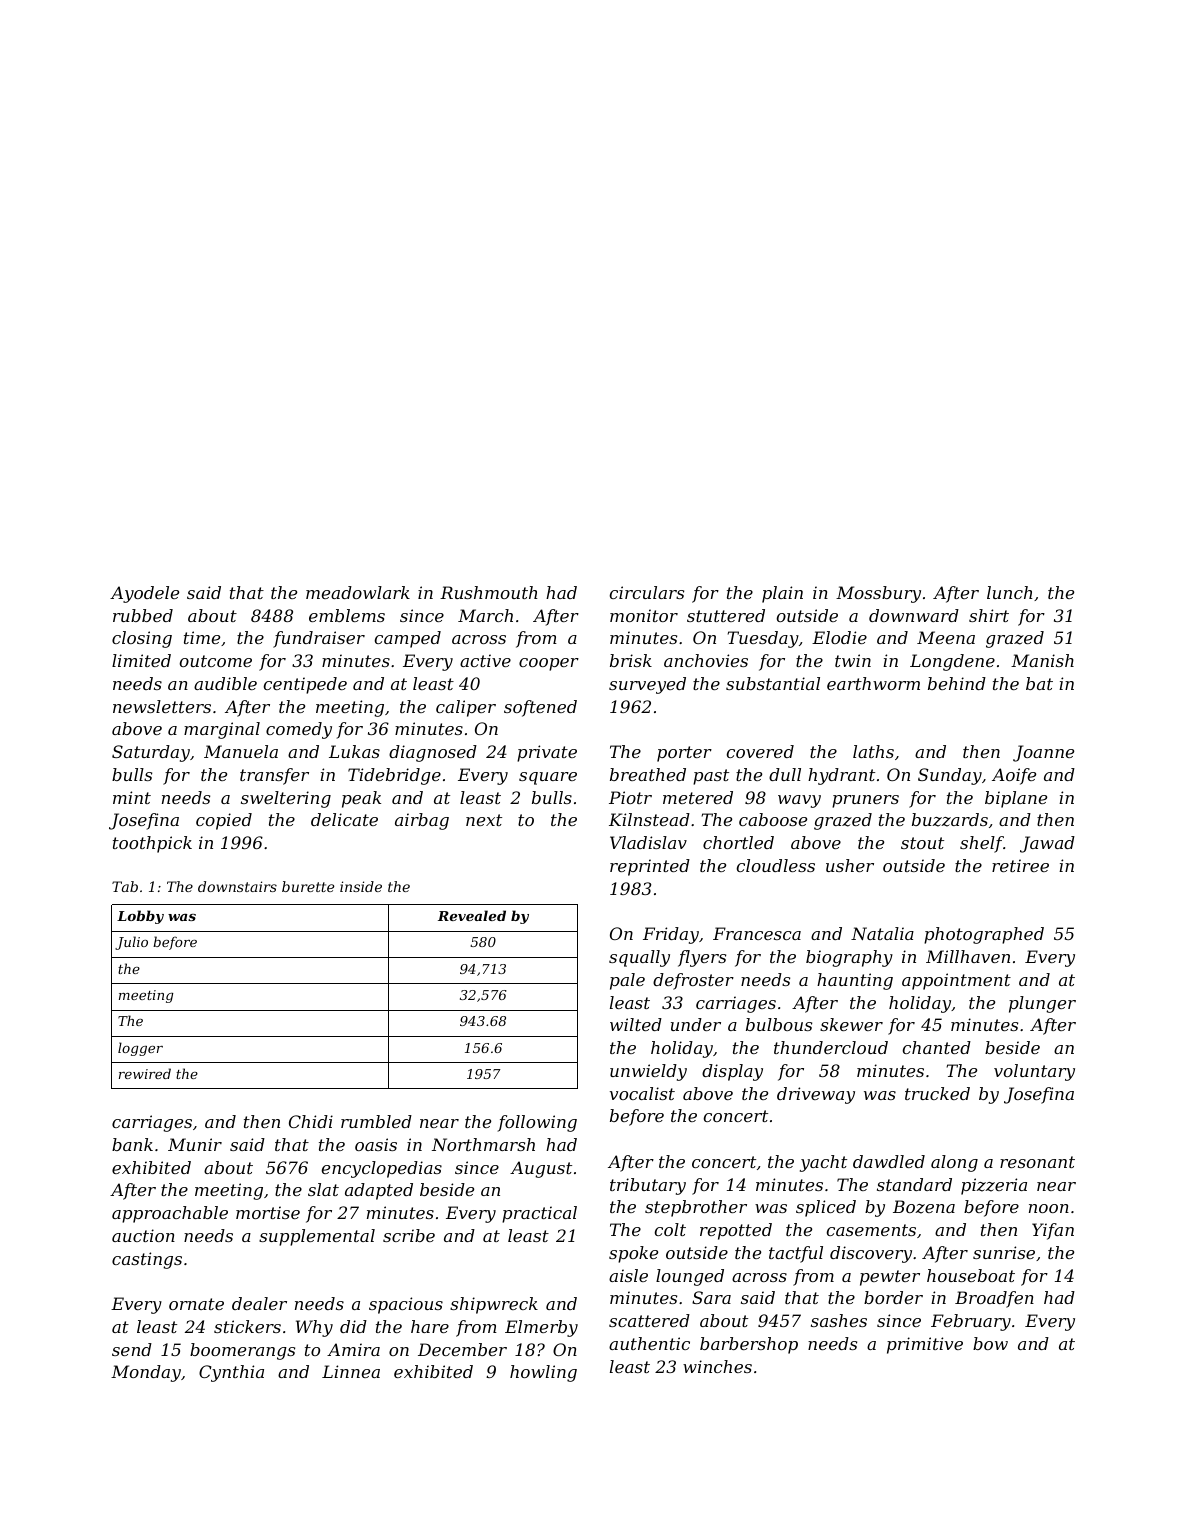  What do you see at coordinates (541, 1169) in the screenshot?
I see `August` at bounding box center [541, 1169].
